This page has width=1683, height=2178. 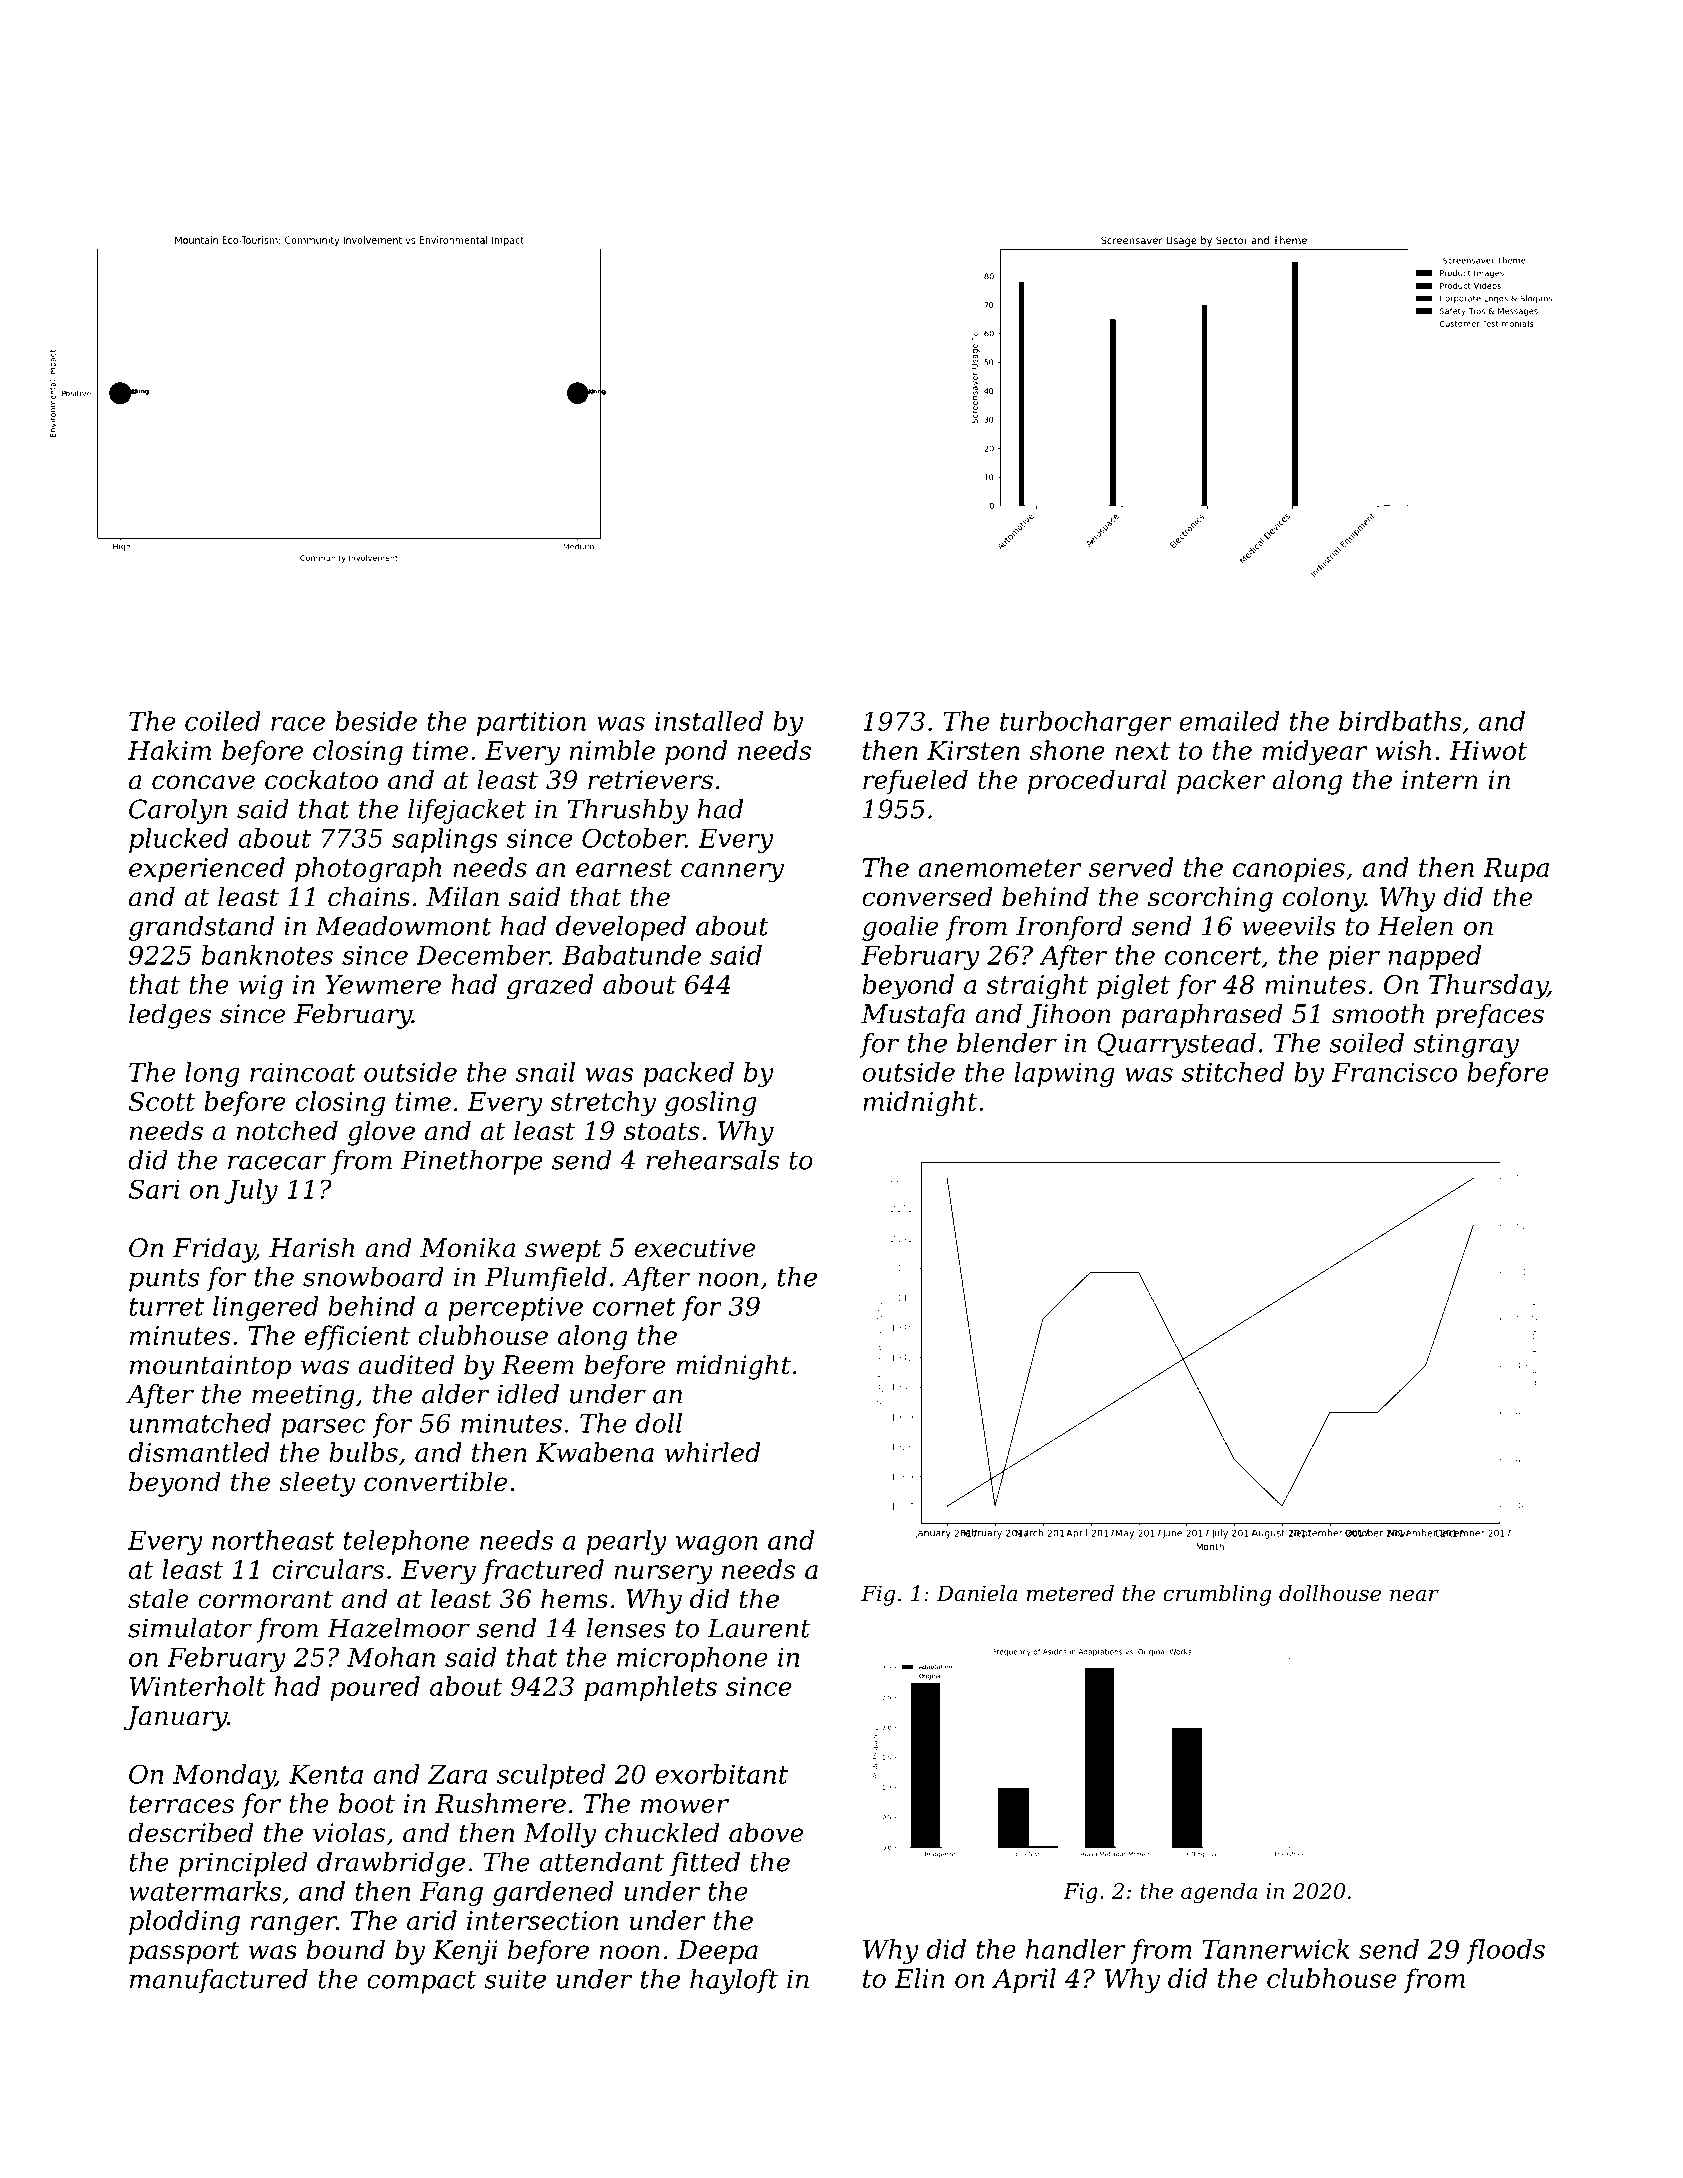 I want to click on installed, so click(x=709, y=721).
